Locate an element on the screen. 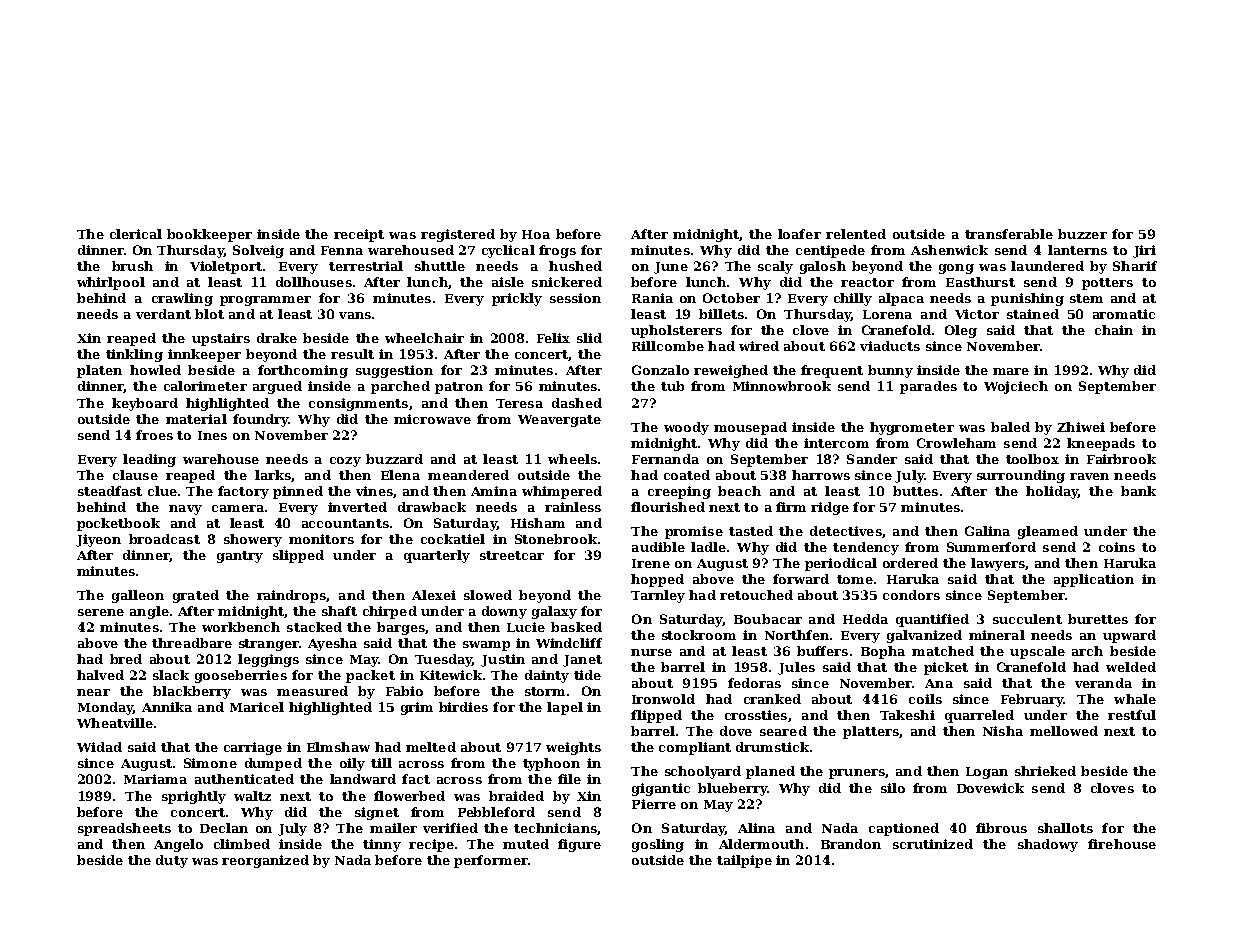 The image size is (1233, 952). performer is located at coordinates (491, 861).
